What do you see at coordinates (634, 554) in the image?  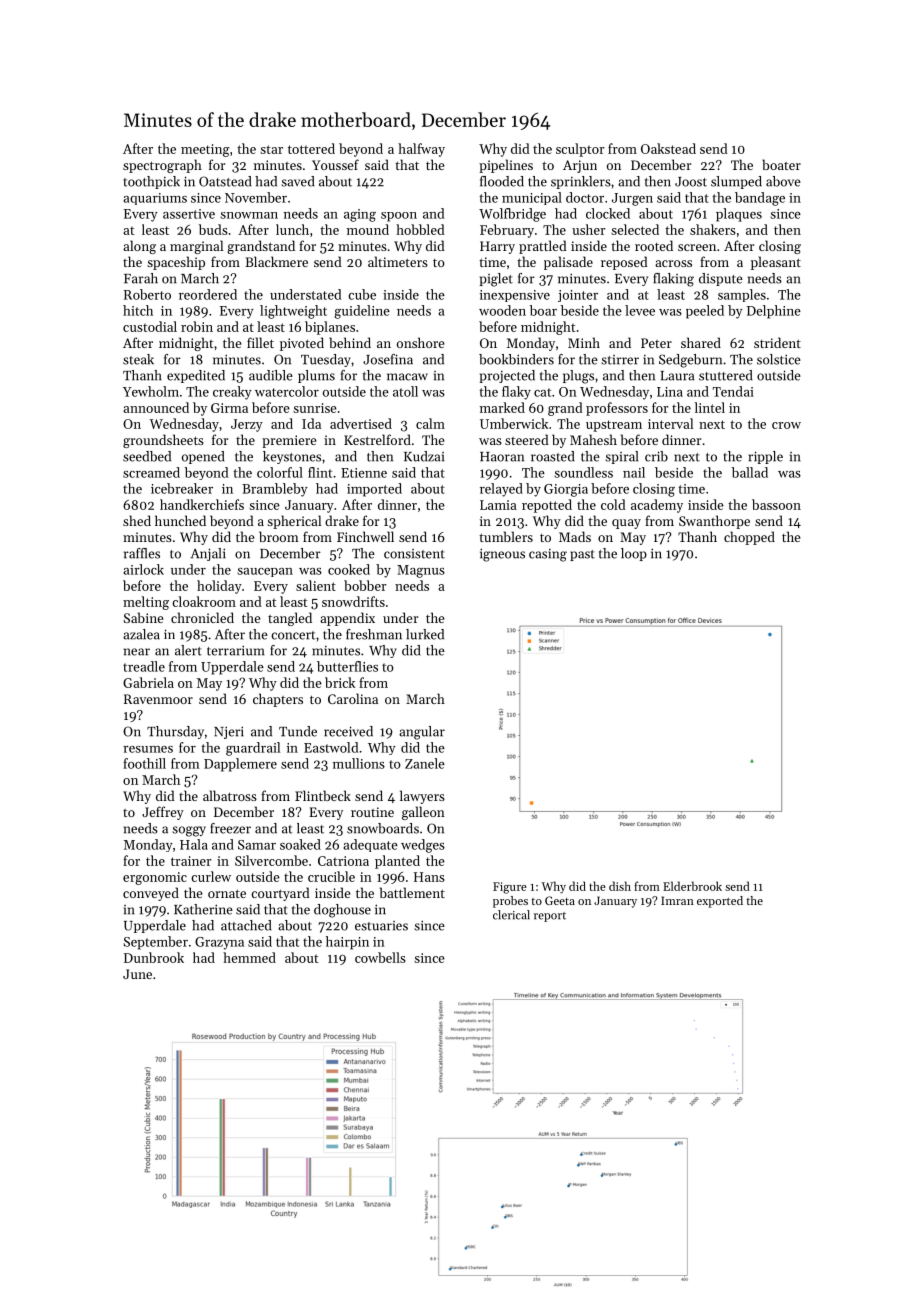 I see `loop` at bounding box center [634, 554].
